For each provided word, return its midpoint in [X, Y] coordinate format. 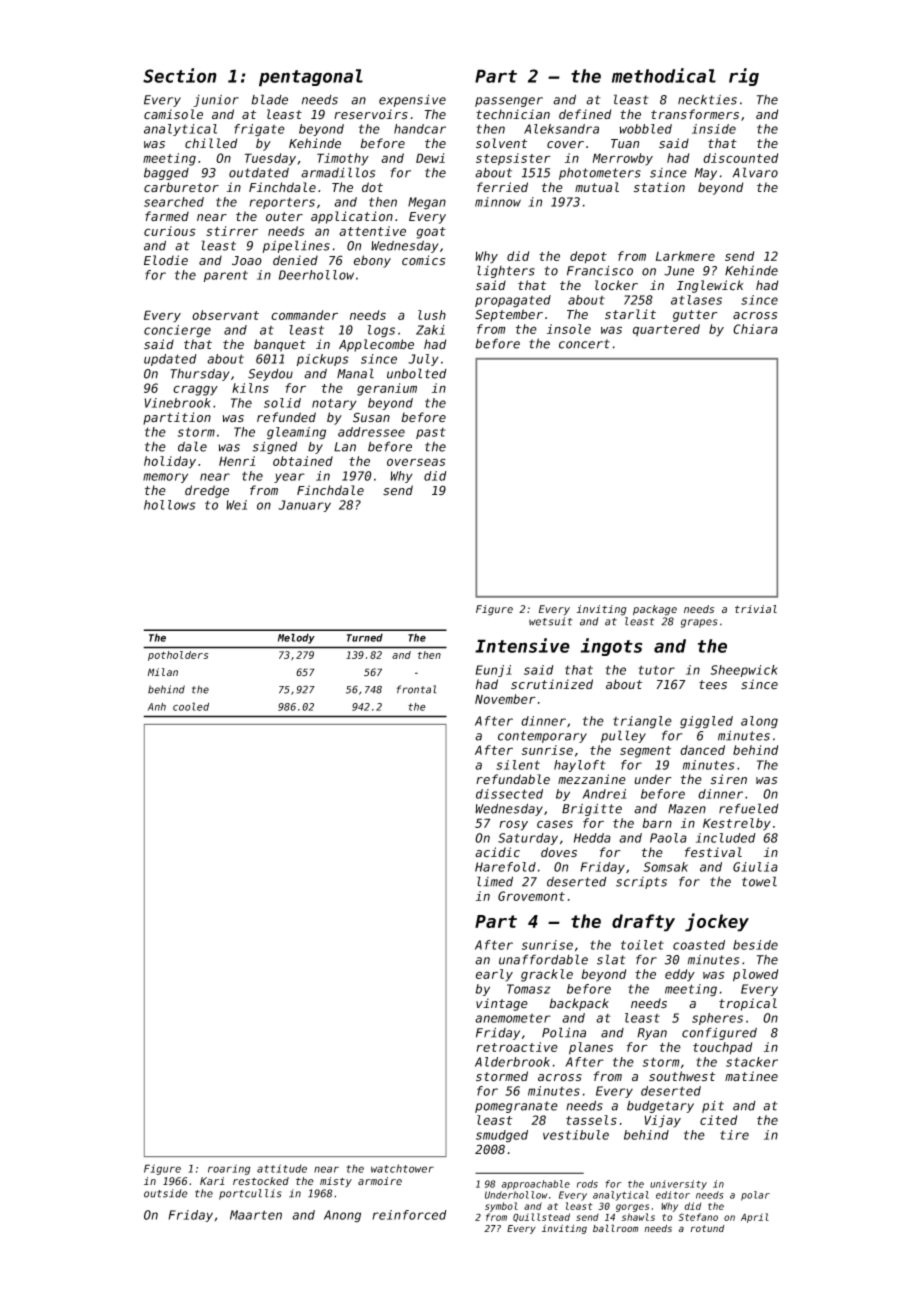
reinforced [409, 1215]
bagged [166, 174]
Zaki [430, 330]
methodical [664, 75]
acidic [497, 852]
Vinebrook [177, 403]
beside [755, 945]
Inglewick [710, 286]
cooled [191, 706]
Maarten [256, 1215]
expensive [412, 101]
